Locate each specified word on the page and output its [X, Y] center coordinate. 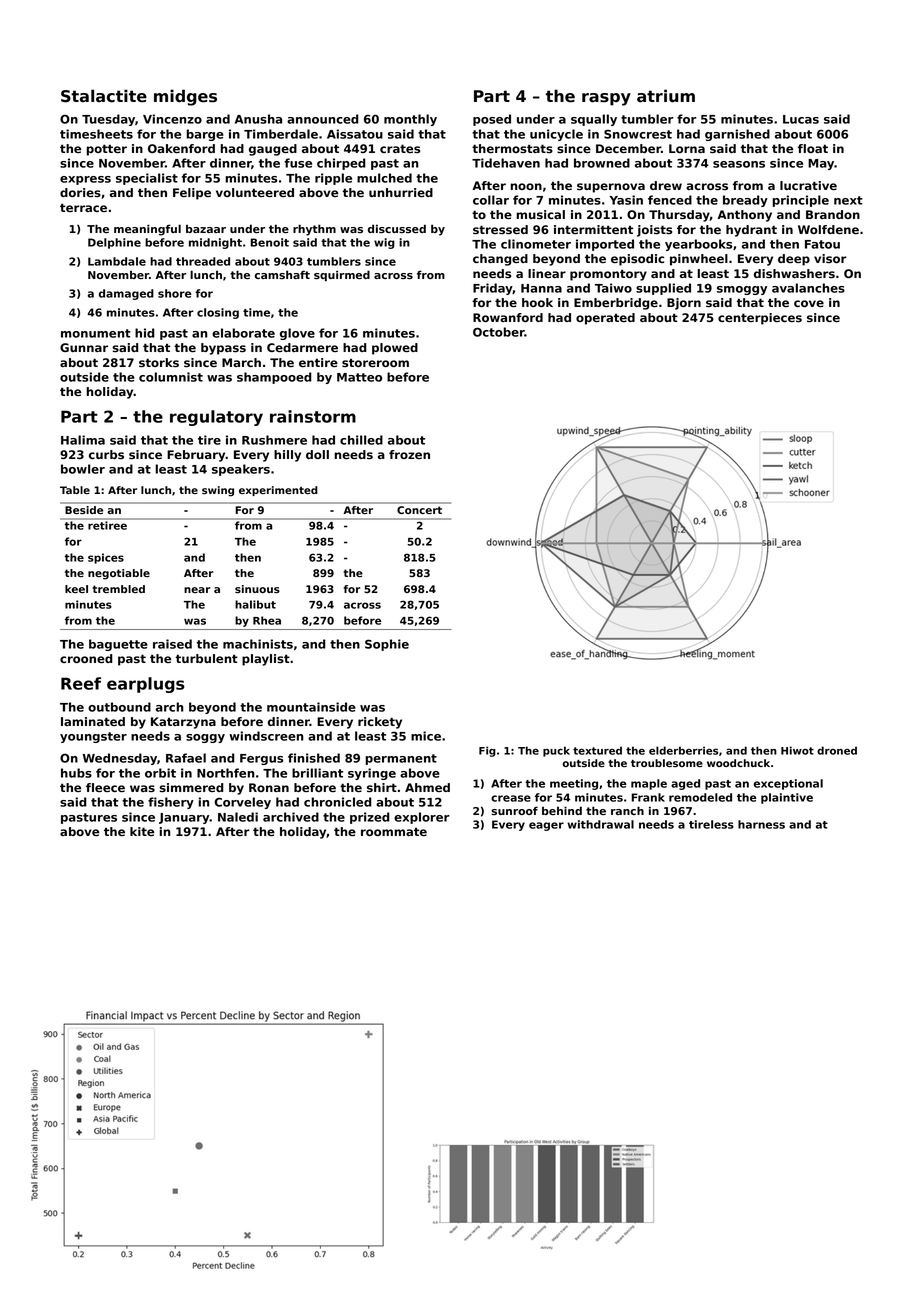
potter [107, 150]
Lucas [801, 119]
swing [218, 491]
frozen [409, 454]
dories [80, 192]
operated [605, 319]
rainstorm [313, 416]
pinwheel [699, 260]
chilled [361, 440]
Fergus [261, 759]
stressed [500, 229]
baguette [118, 645]
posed [492, 120]
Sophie [387, 645]
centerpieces [760, 319]
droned [837, 750]
